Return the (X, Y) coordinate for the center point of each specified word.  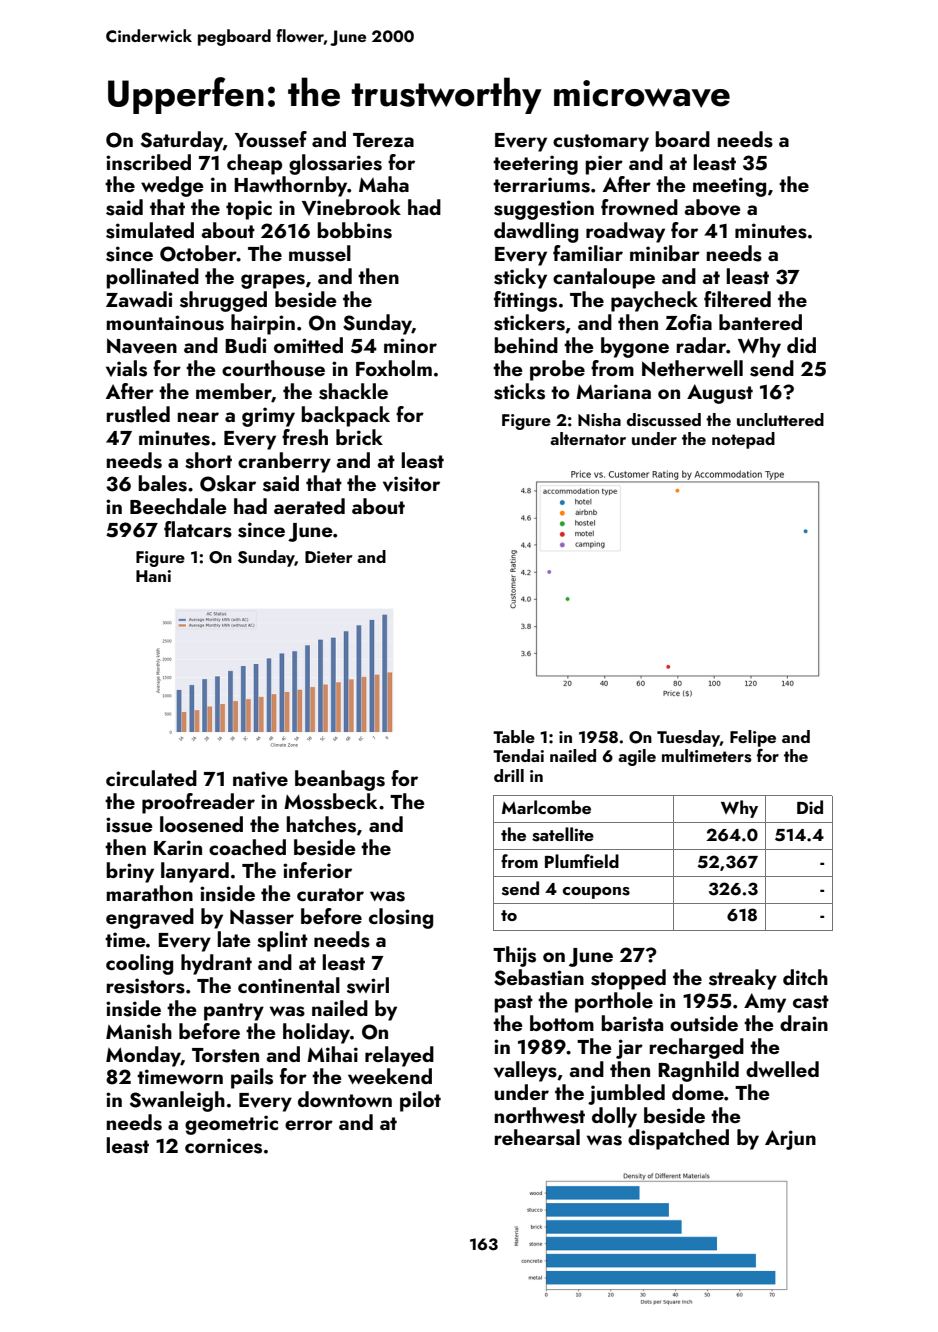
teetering (535, 165)
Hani (153, 576)
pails (252, 1078)
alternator (588, 438)
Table (514, 736)
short (208, 460)
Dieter (328, 557)
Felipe (753, 738)
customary (601, 143)
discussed (664, 420)
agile (637, 757)
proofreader (198, 803)
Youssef (271, 139)
